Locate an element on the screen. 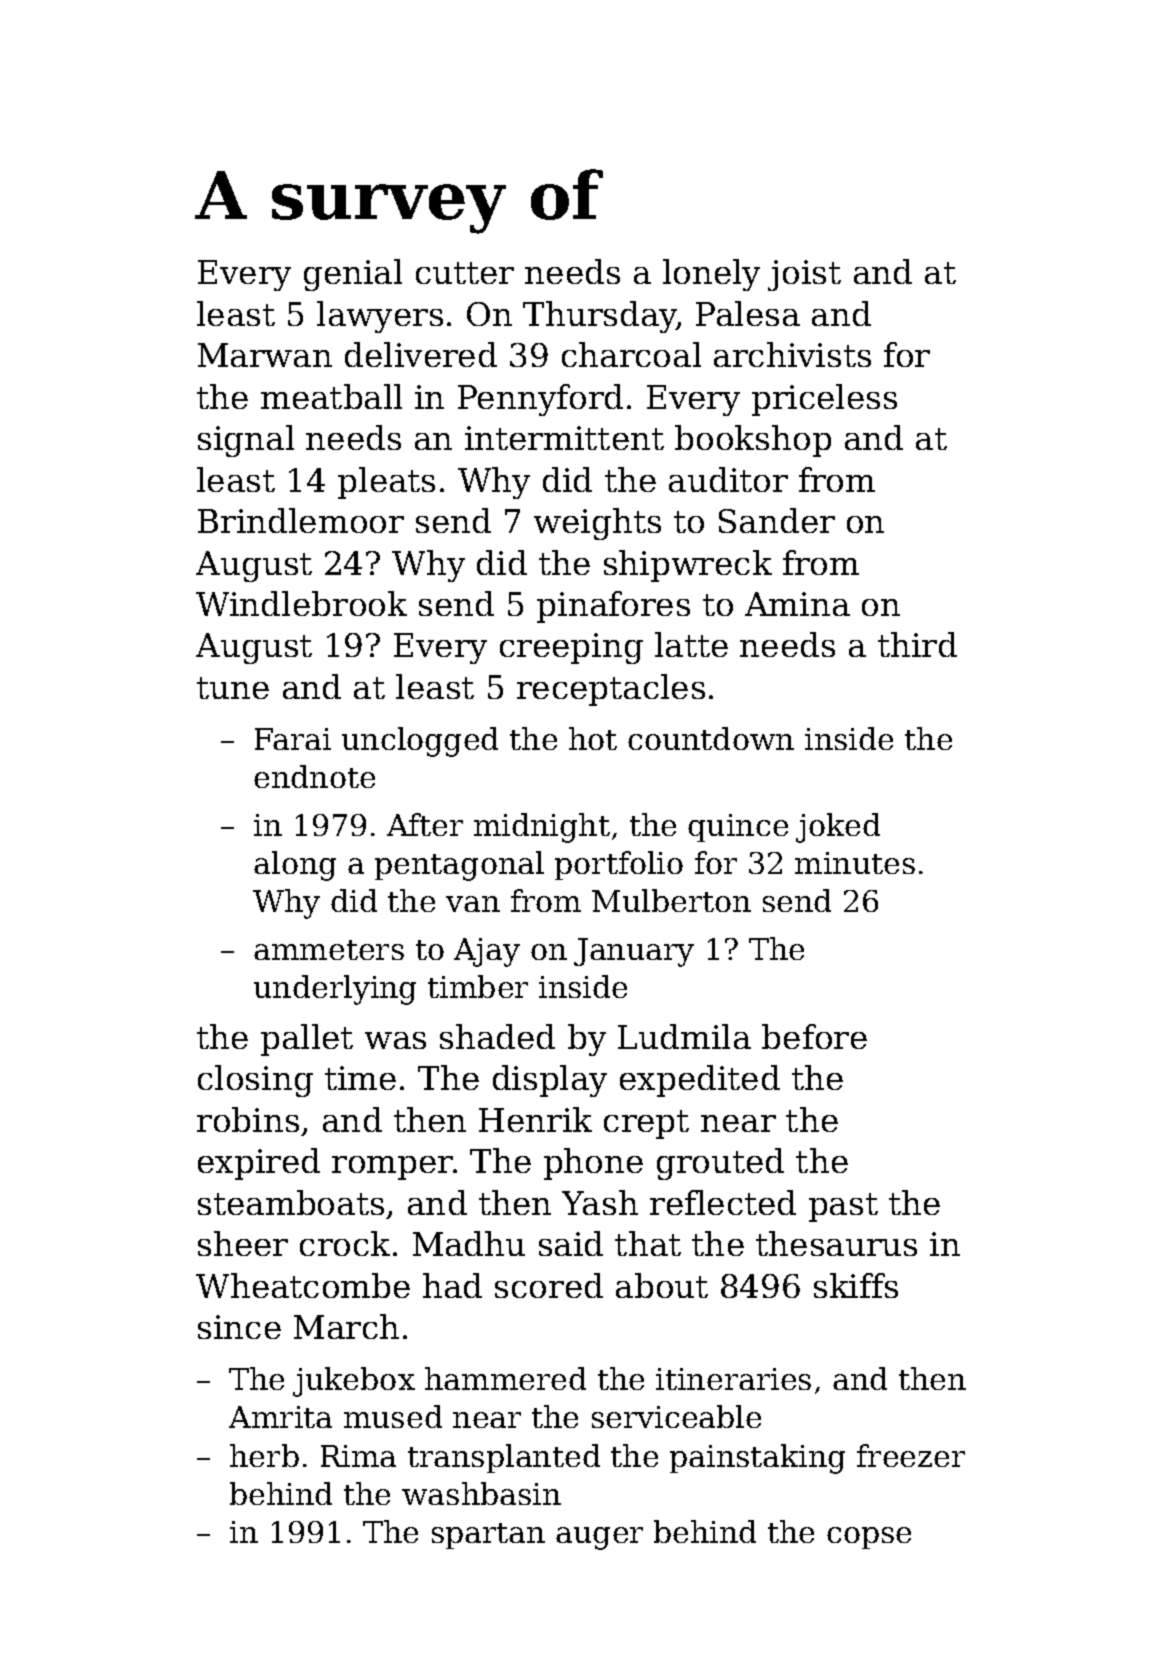 The image size is (1165, 1654). herb is located at coordinates (264, 1455).
